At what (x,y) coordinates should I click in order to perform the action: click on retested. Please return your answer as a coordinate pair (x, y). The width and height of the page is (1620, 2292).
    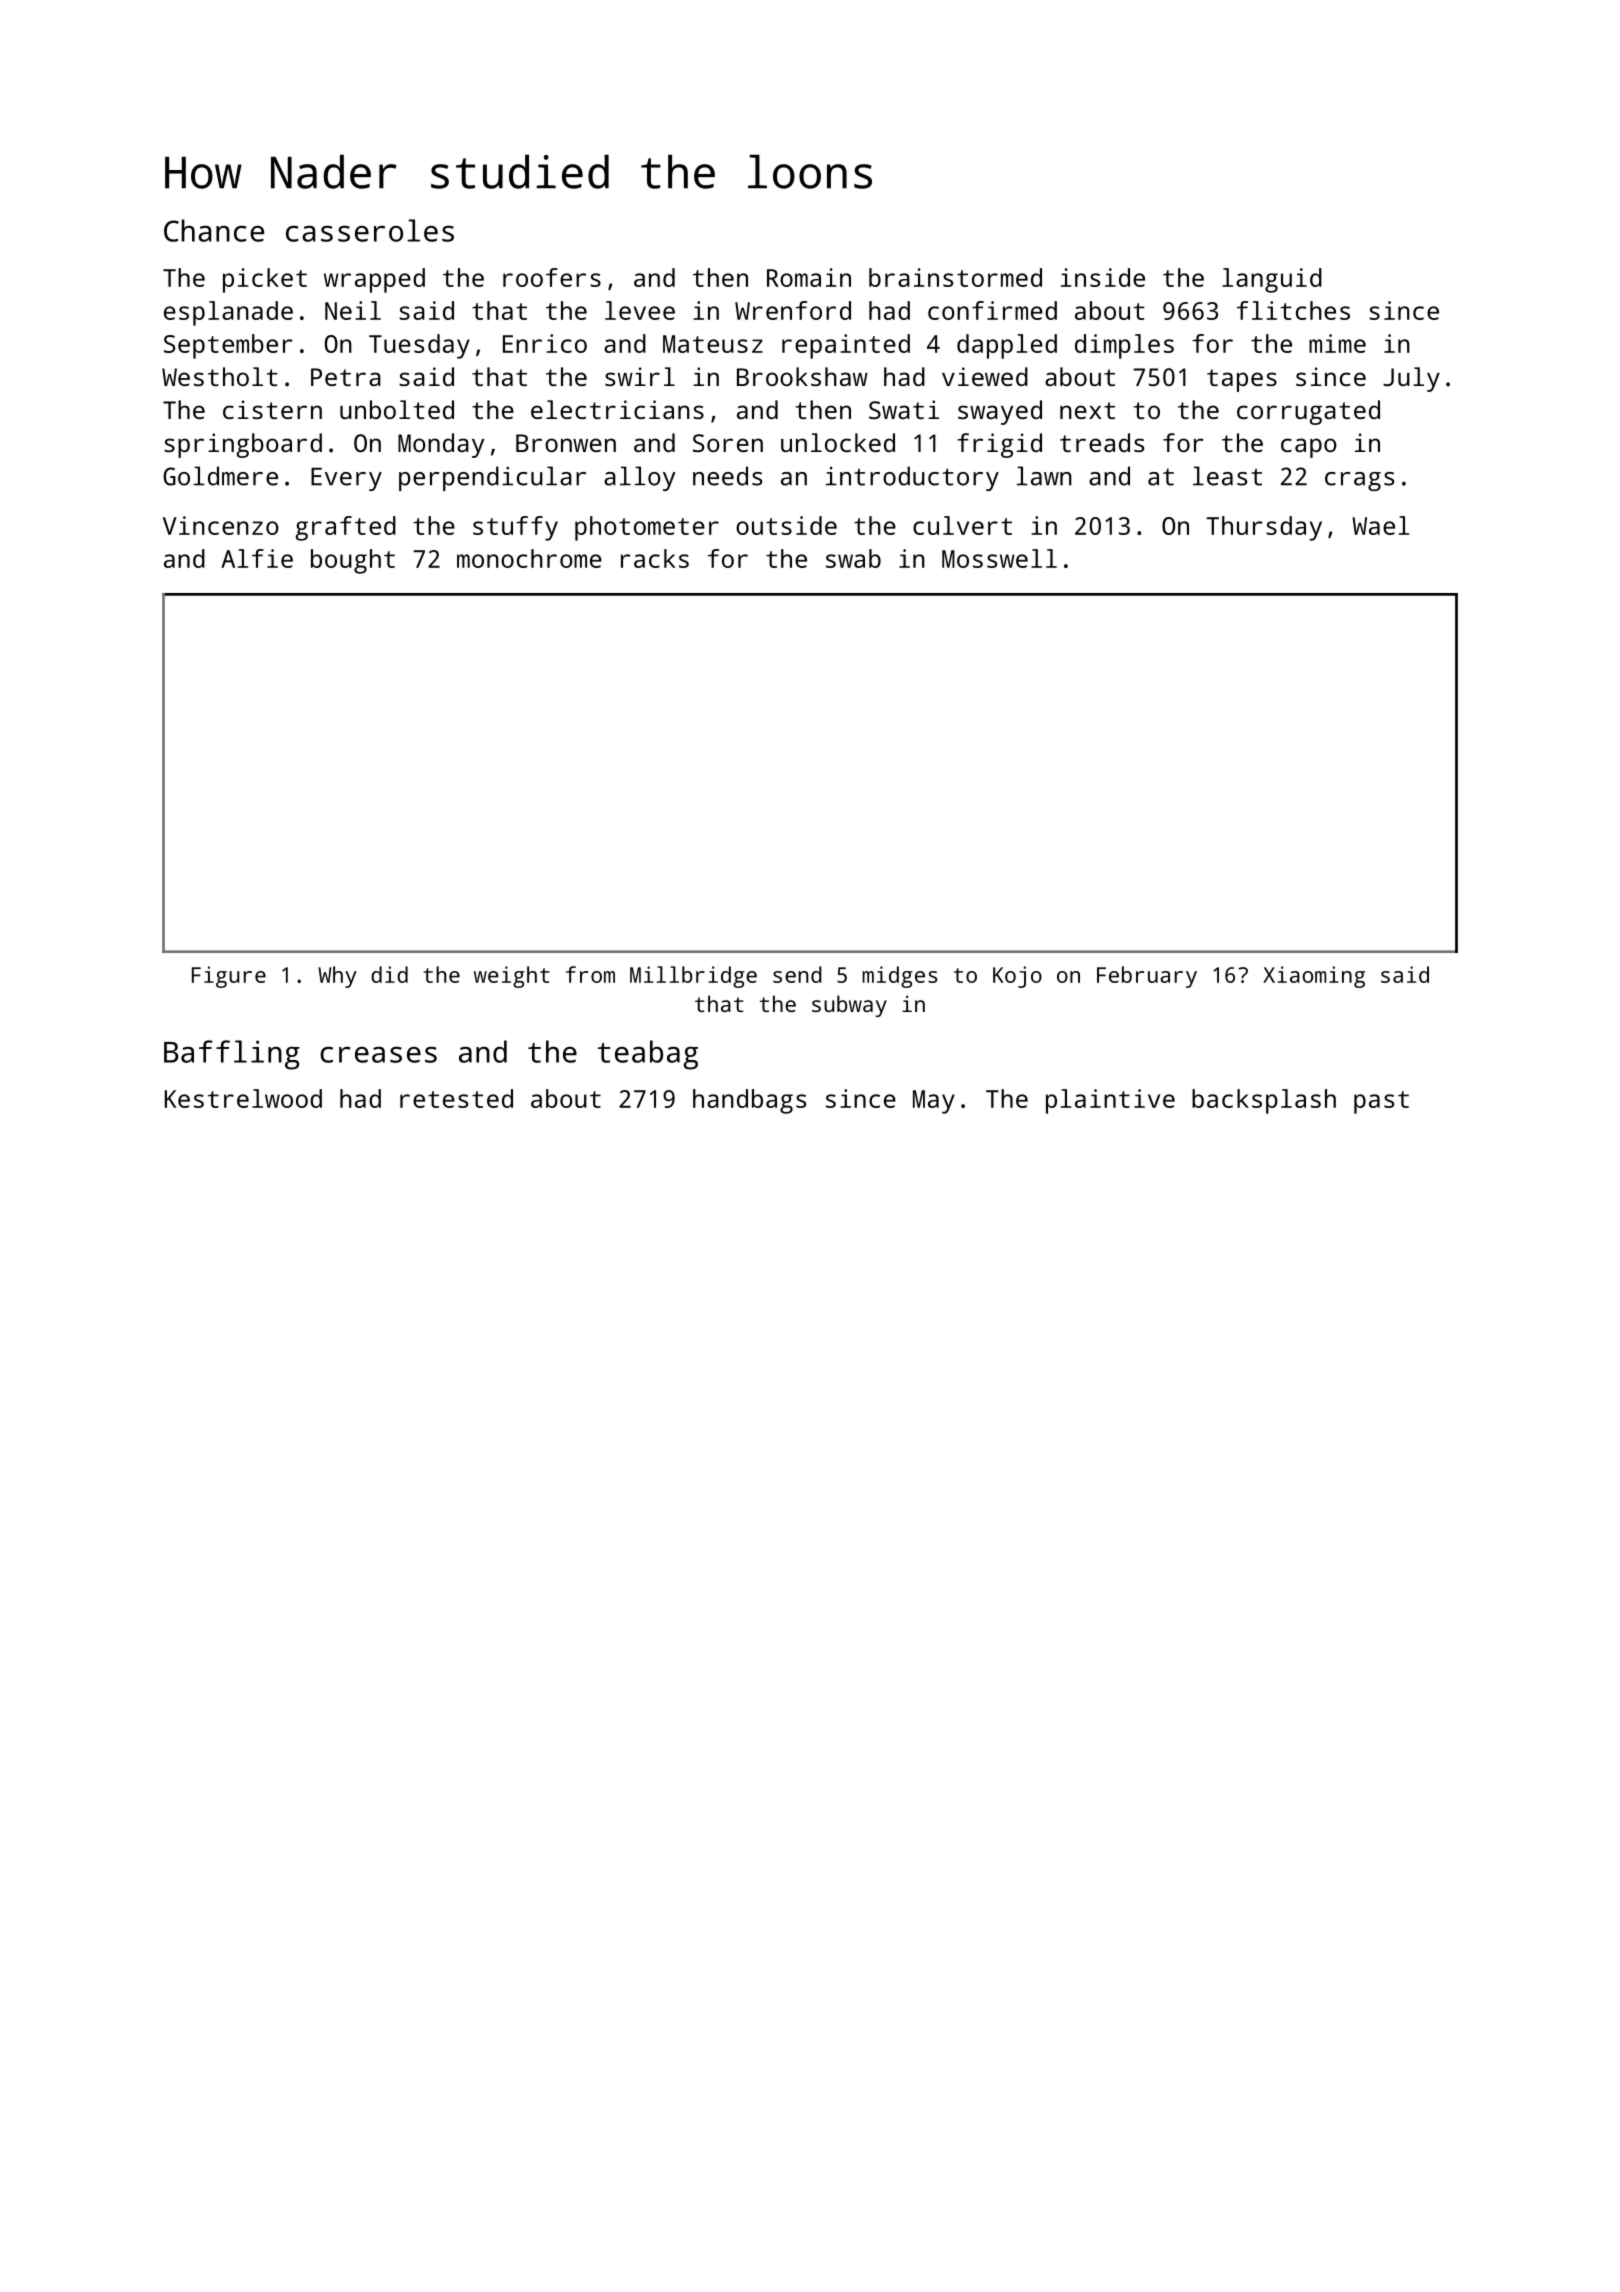
    Looking at the image, I should click on (456, 1098).
